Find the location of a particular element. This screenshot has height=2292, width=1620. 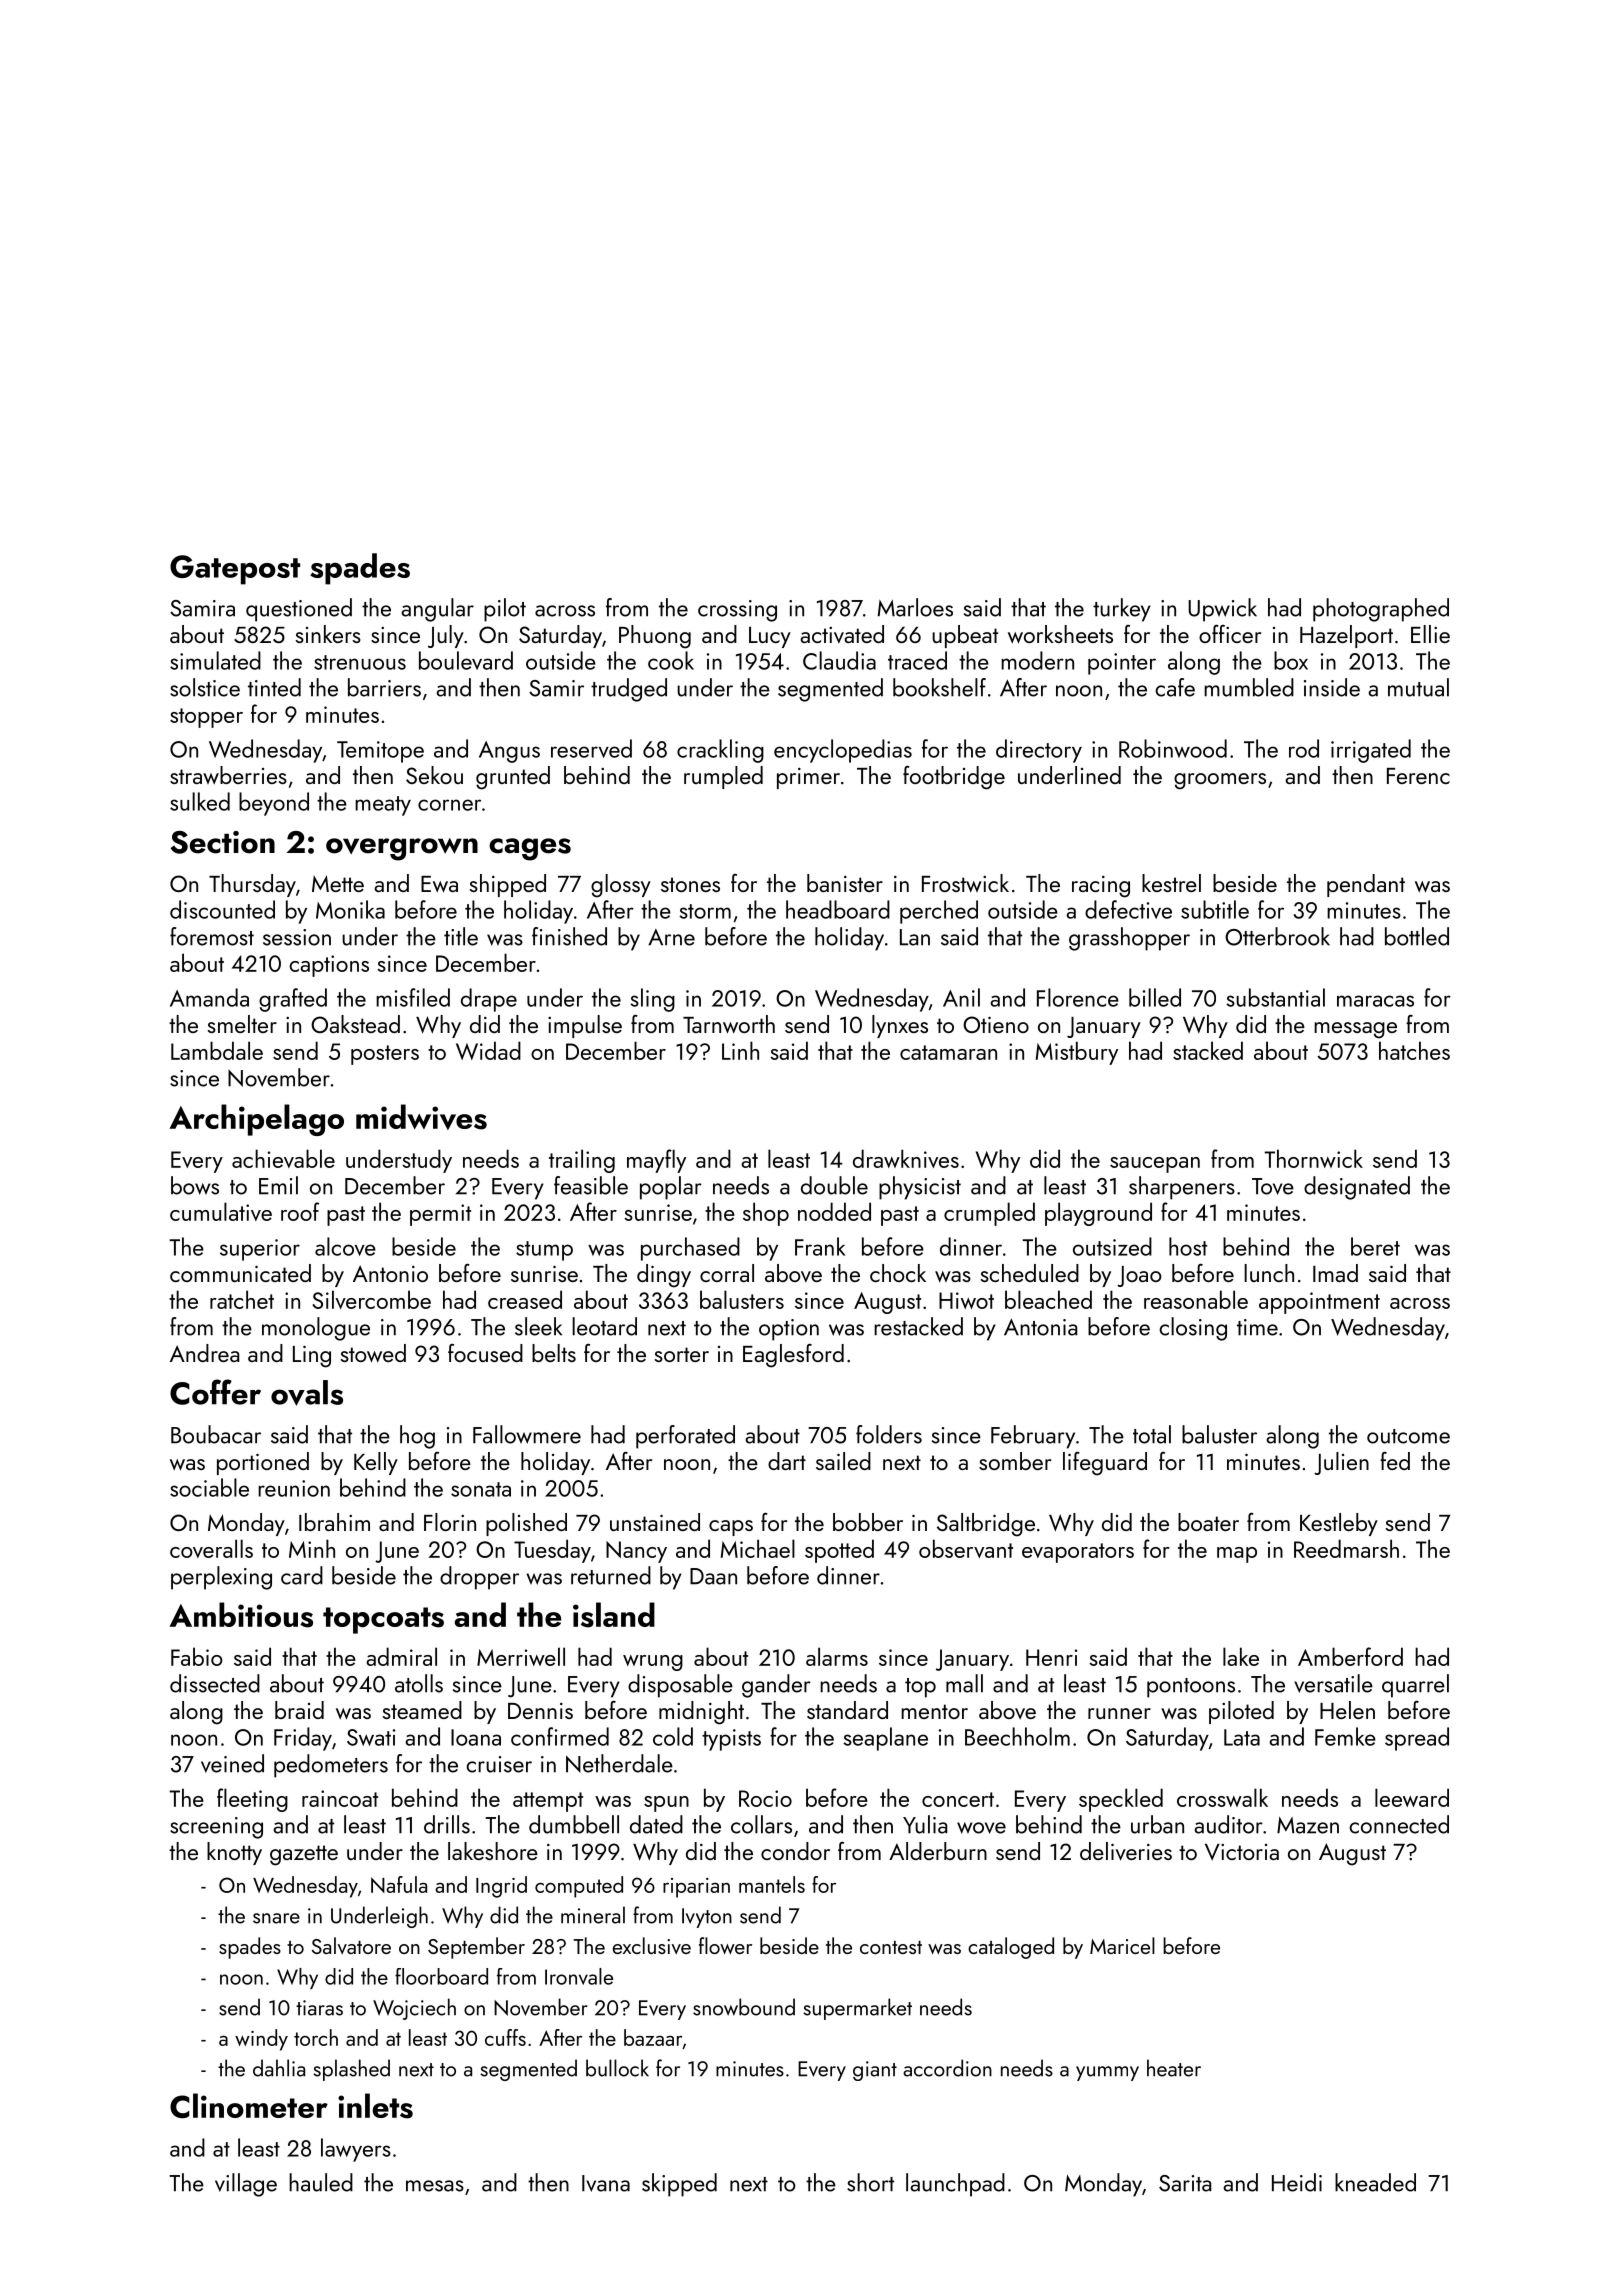

village is located at coordinates (246, 2185).
